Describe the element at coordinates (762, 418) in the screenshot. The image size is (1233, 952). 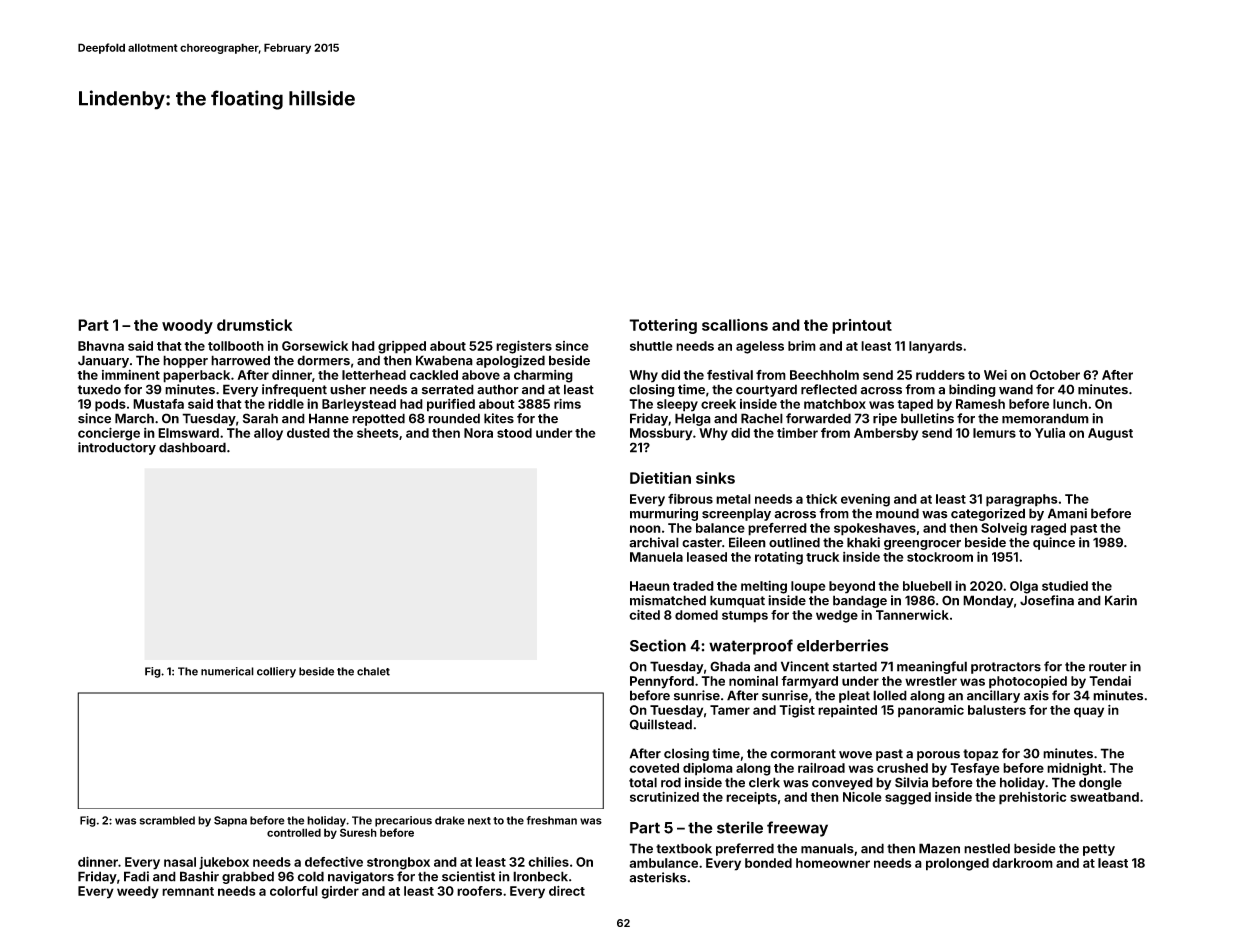
I see `Rachel` at that location.
